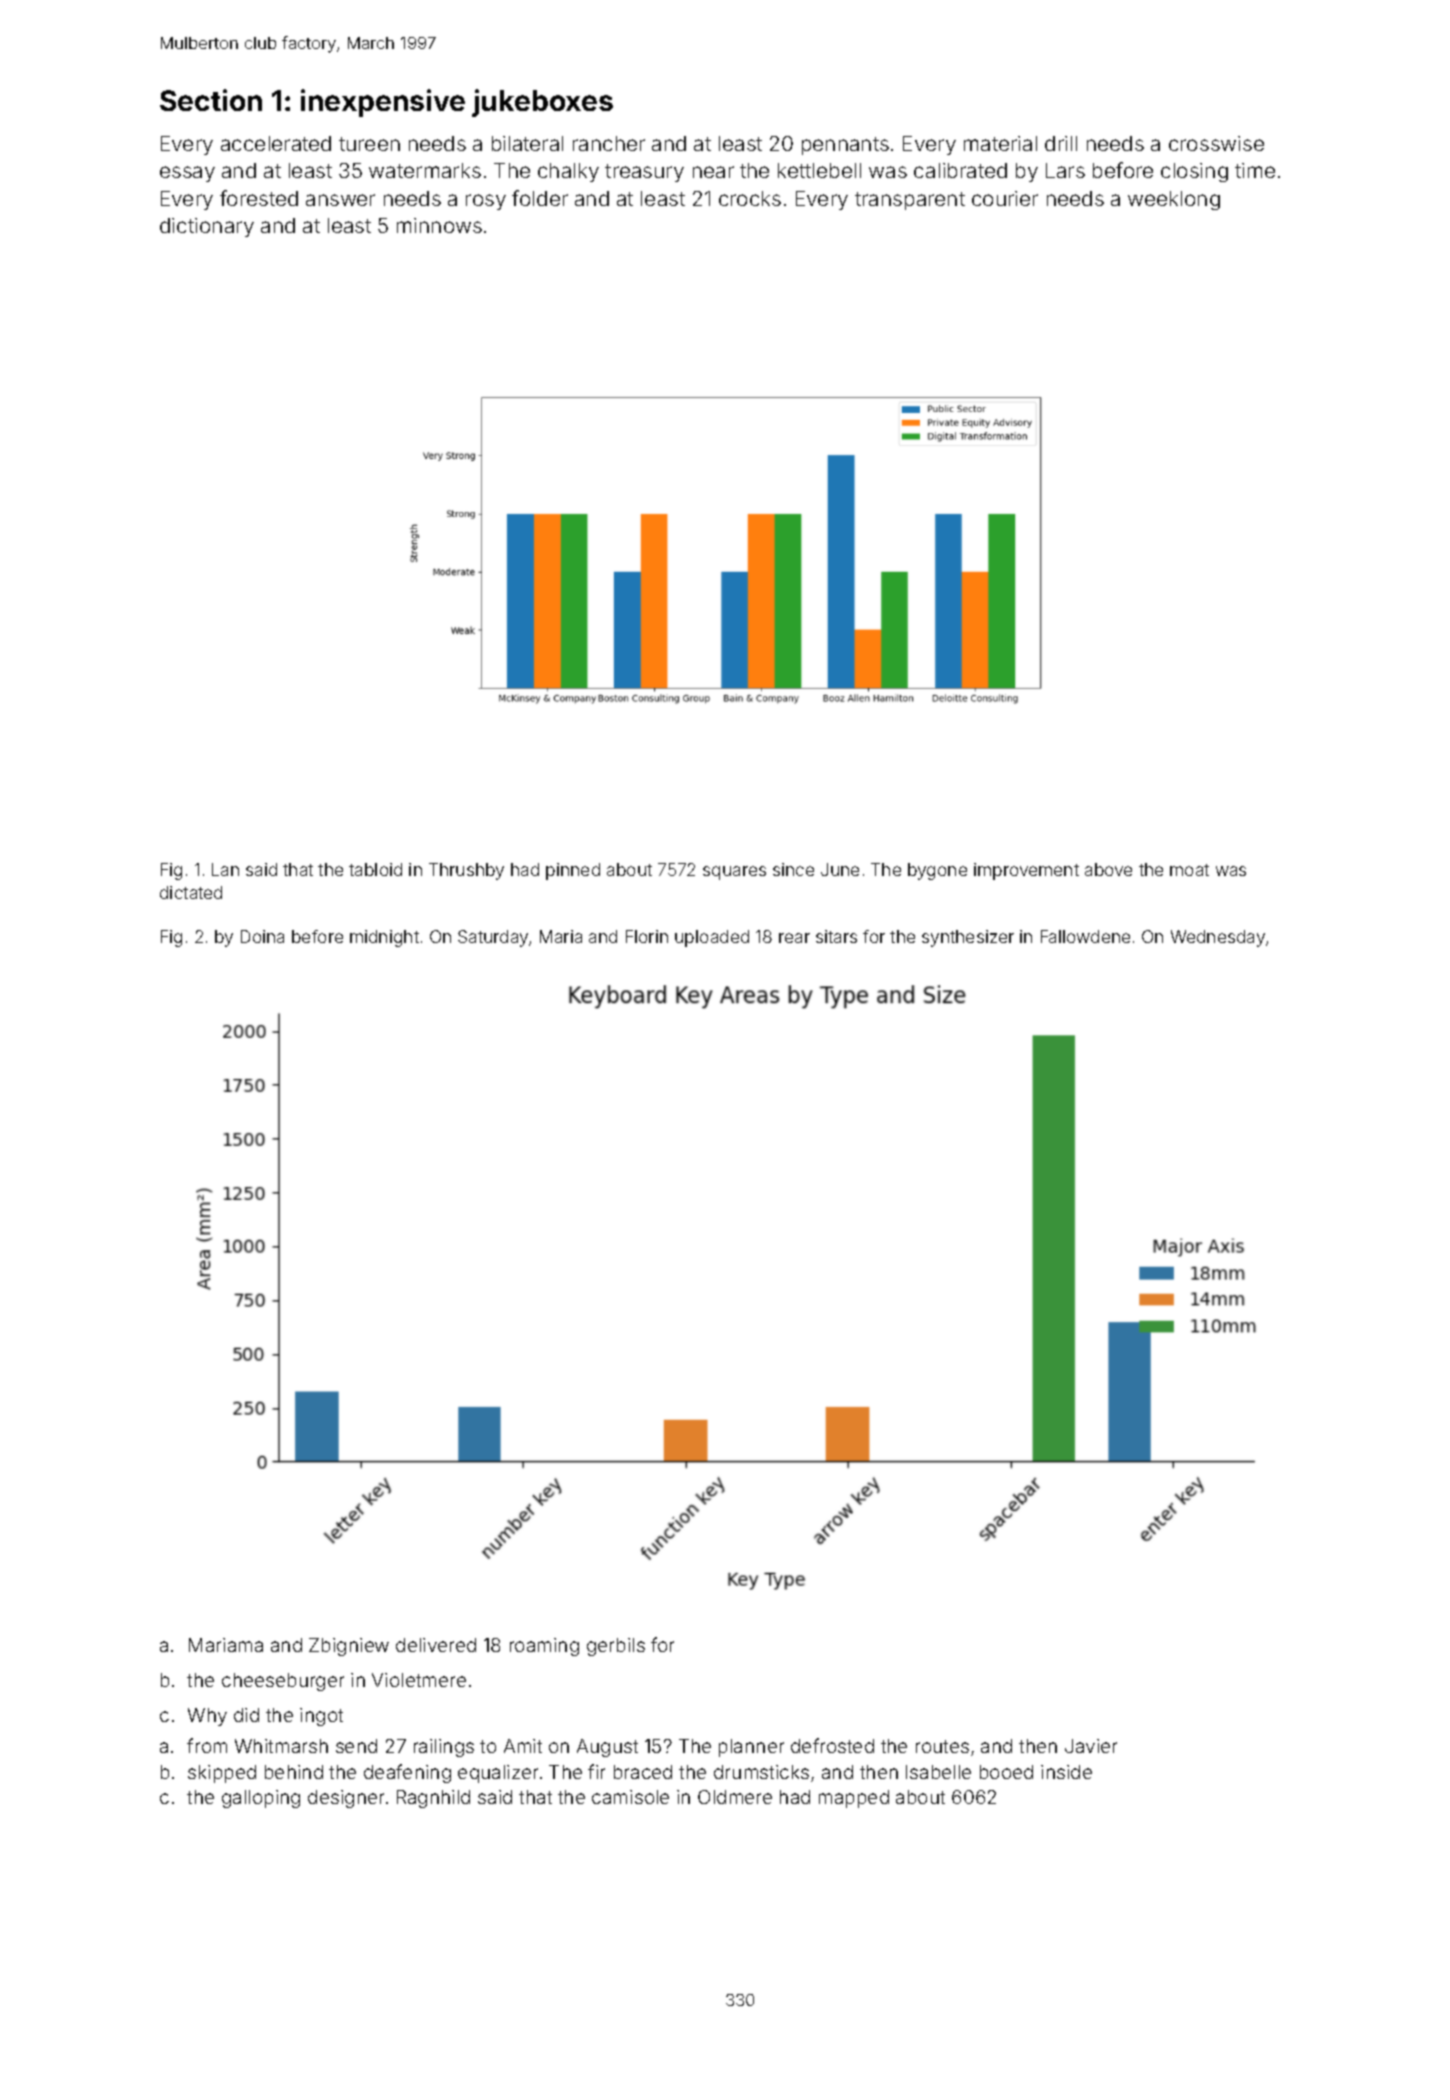 The width and height of the screenshot is (1450, 2100). Describe the element at coordinates (1091, 1746) in the screenshot. I see `Javier` at that location.
